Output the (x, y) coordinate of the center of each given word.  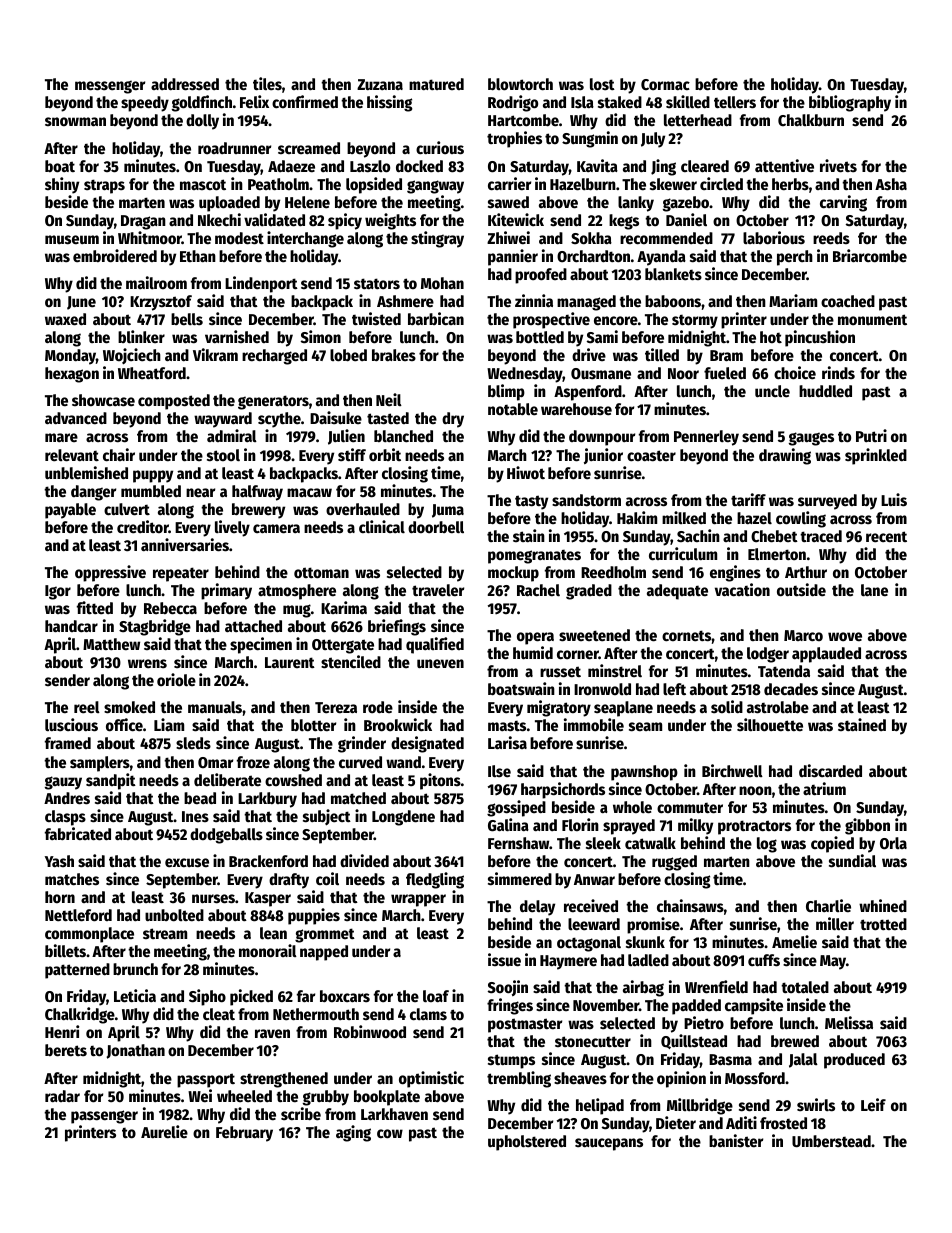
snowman (75, 121)
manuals (215, 707)
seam (645, 727)
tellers (735, 102)
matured (436, 84)
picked (251, 997)
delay (537, 908)
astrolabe (778, 707)
